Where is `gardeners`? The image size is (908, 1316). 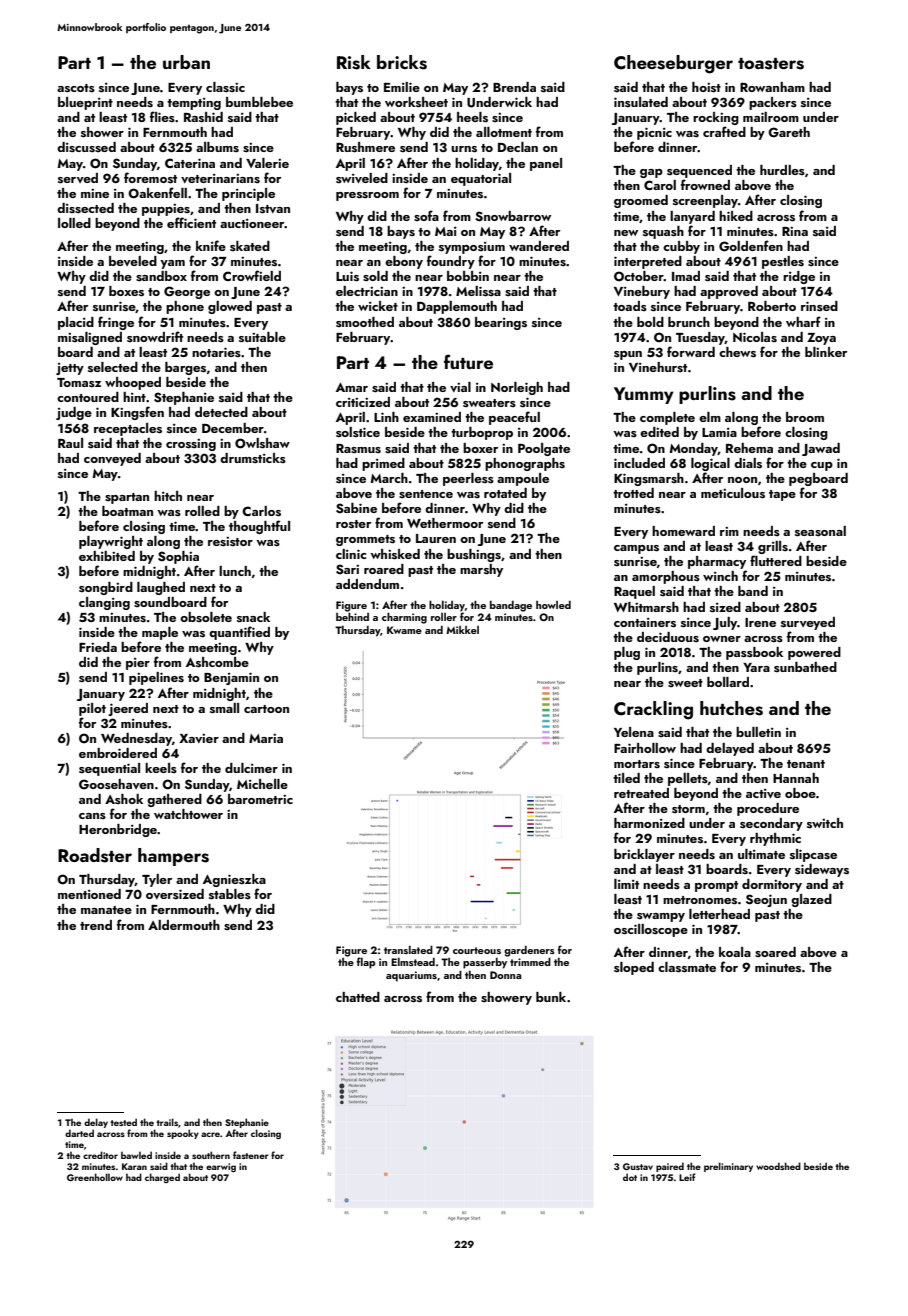
gardeners is located at coordinates (529, 951).
